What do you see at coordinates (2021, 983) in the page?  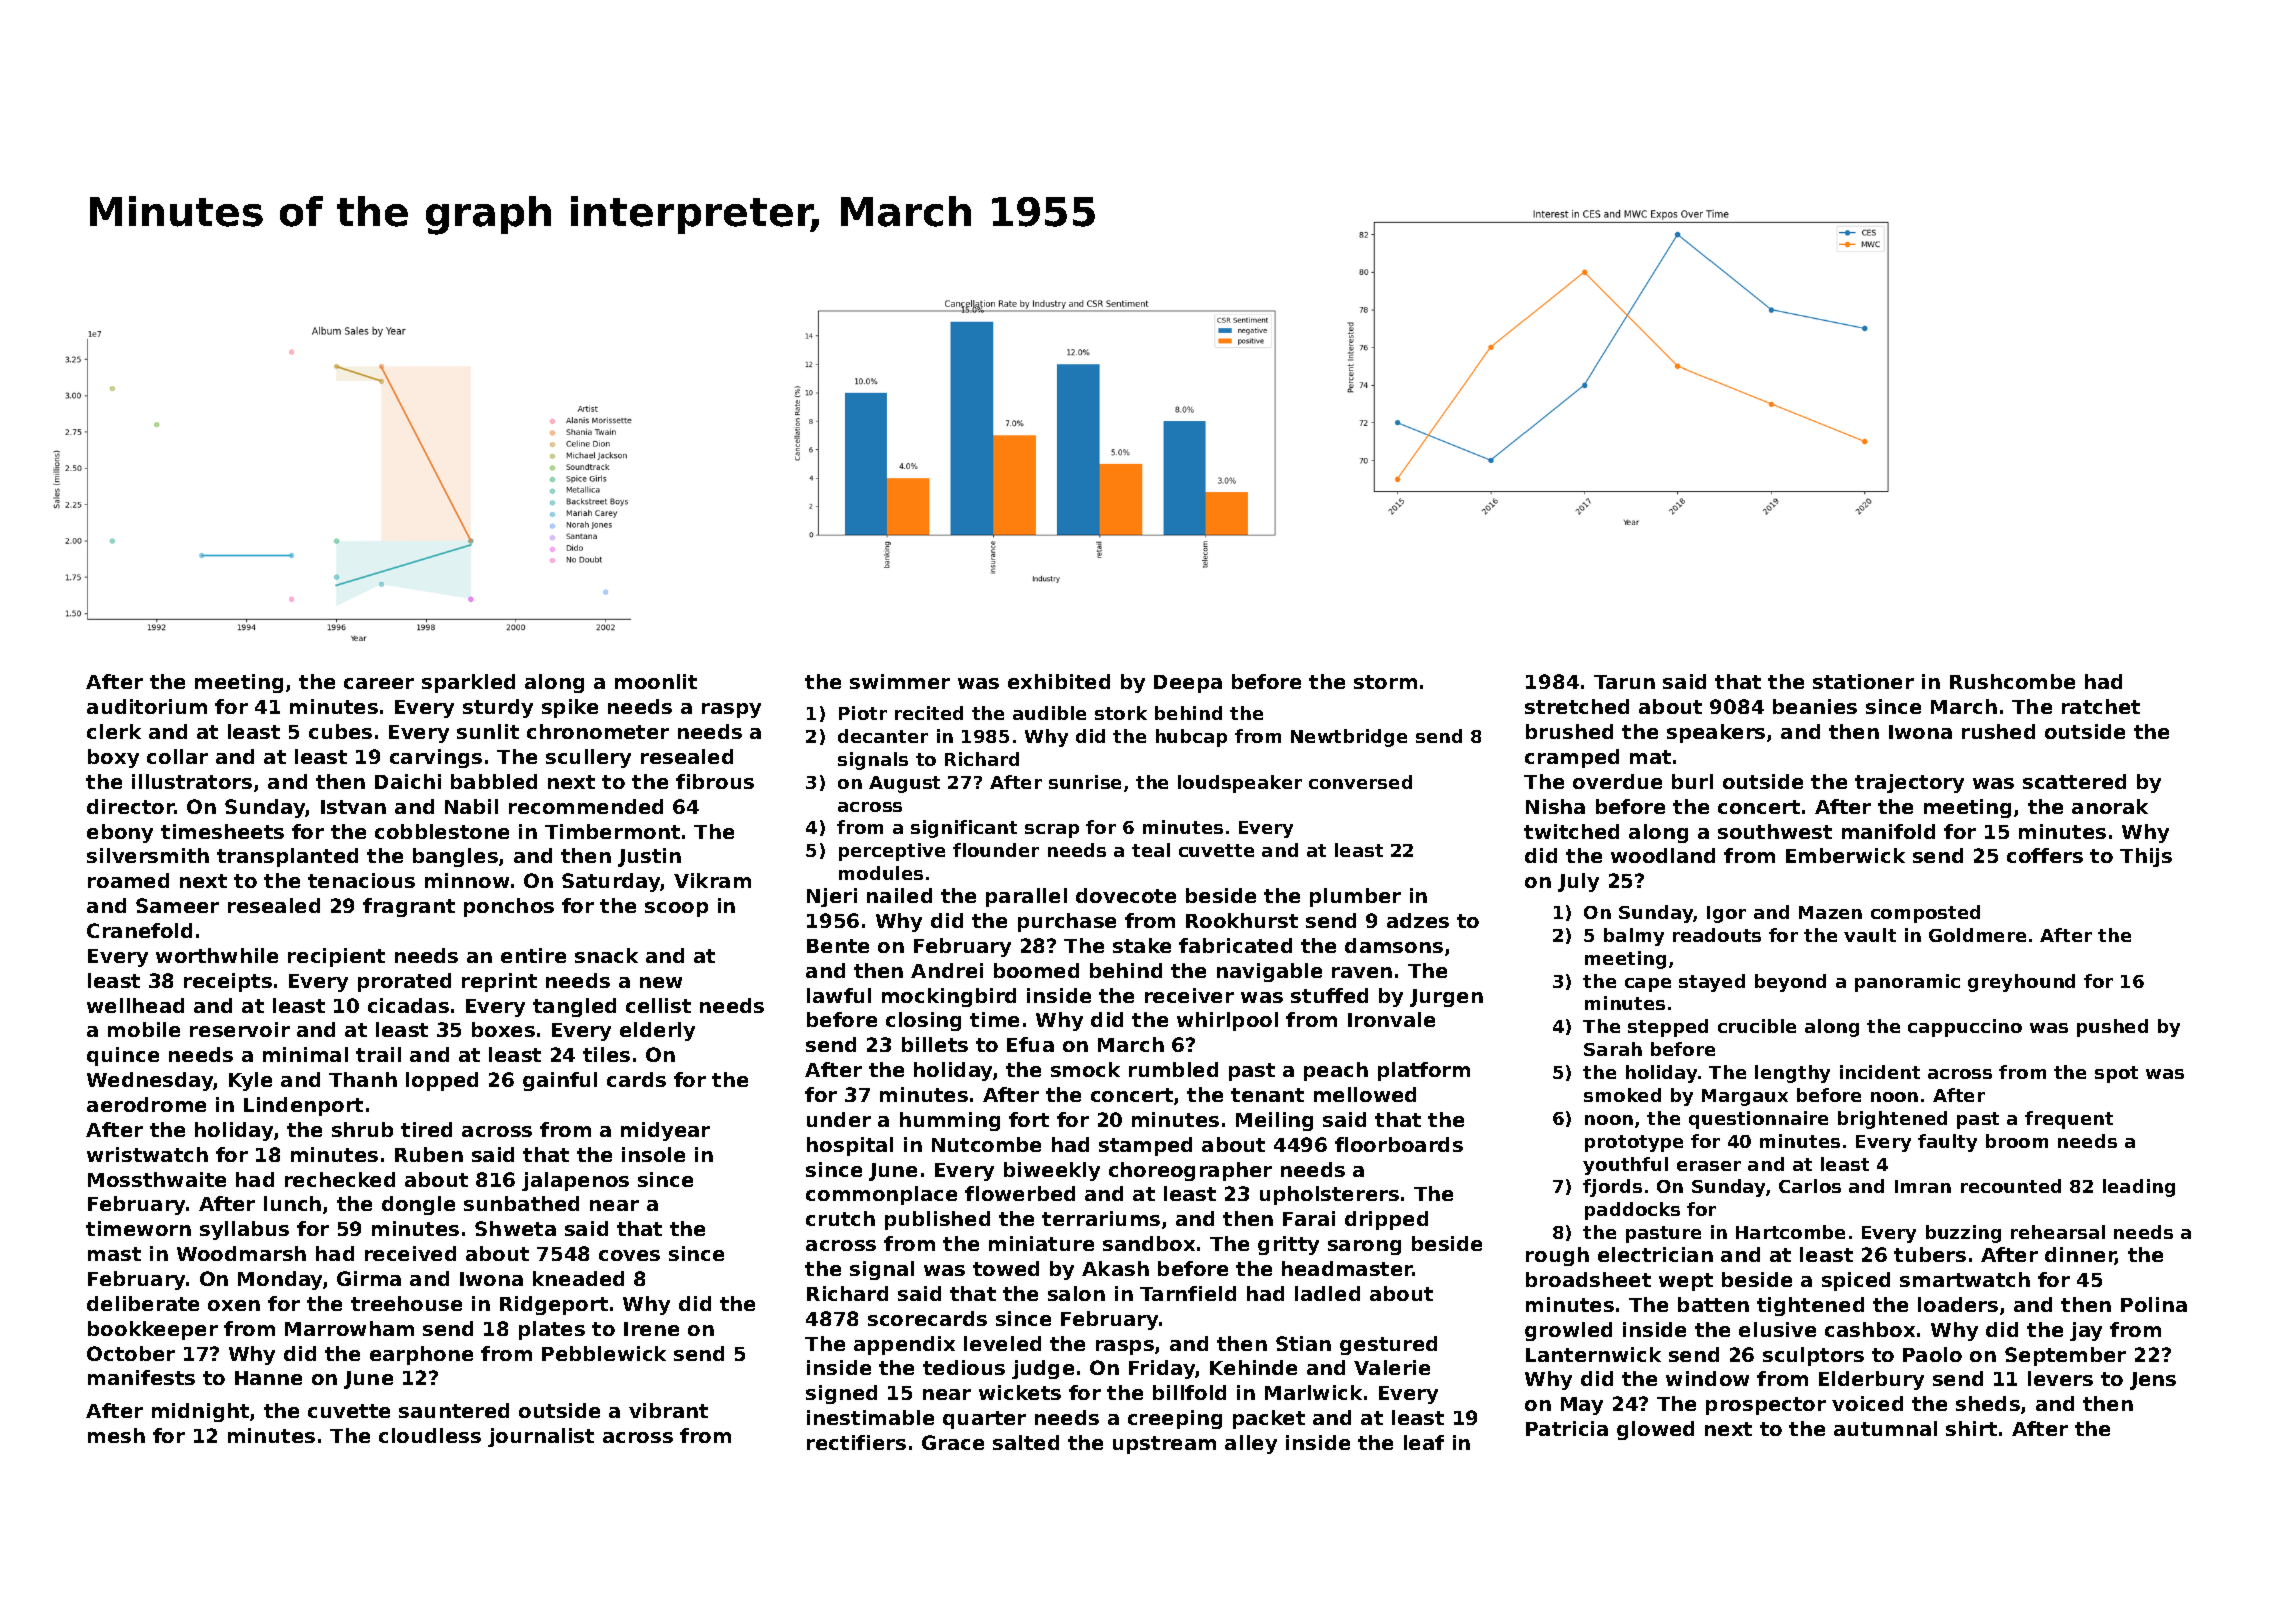 I see `greyhound` at bounding box center [2021, 983].
